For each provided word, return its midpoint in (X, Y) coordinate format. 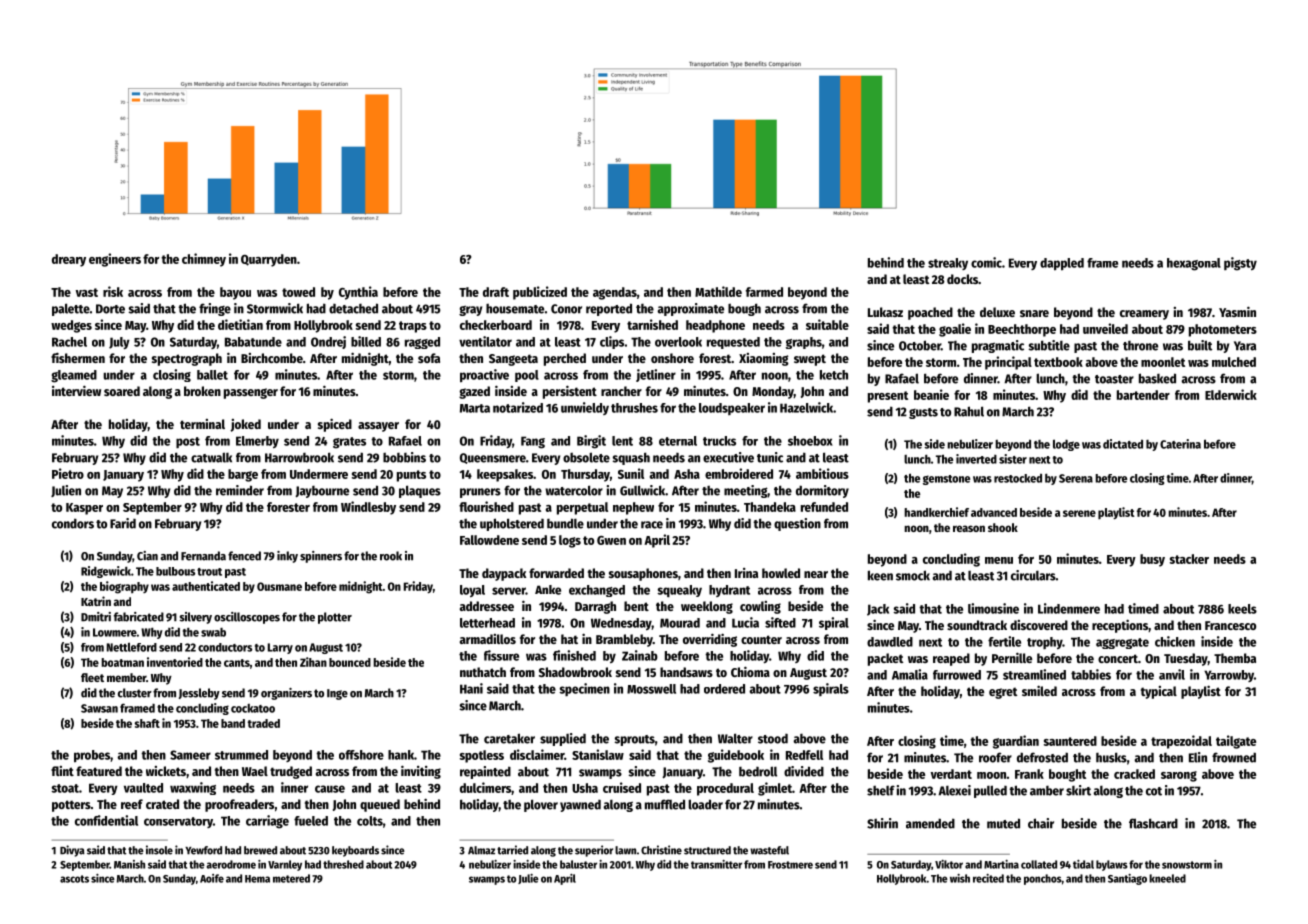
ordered (724, 689)
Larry (280, 648)
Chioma (750, 671)
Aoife (212, 878)
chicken (1175, 641)
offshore (361, 755)
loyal (472, 591)
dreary (69, 260)
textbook (1058, 362)
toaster (1114, 379)
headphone (715, 326)
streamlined (1034, 674)
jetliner (656, 375)
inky (287, 557)
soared (122, 391)
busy (1152, 560)
